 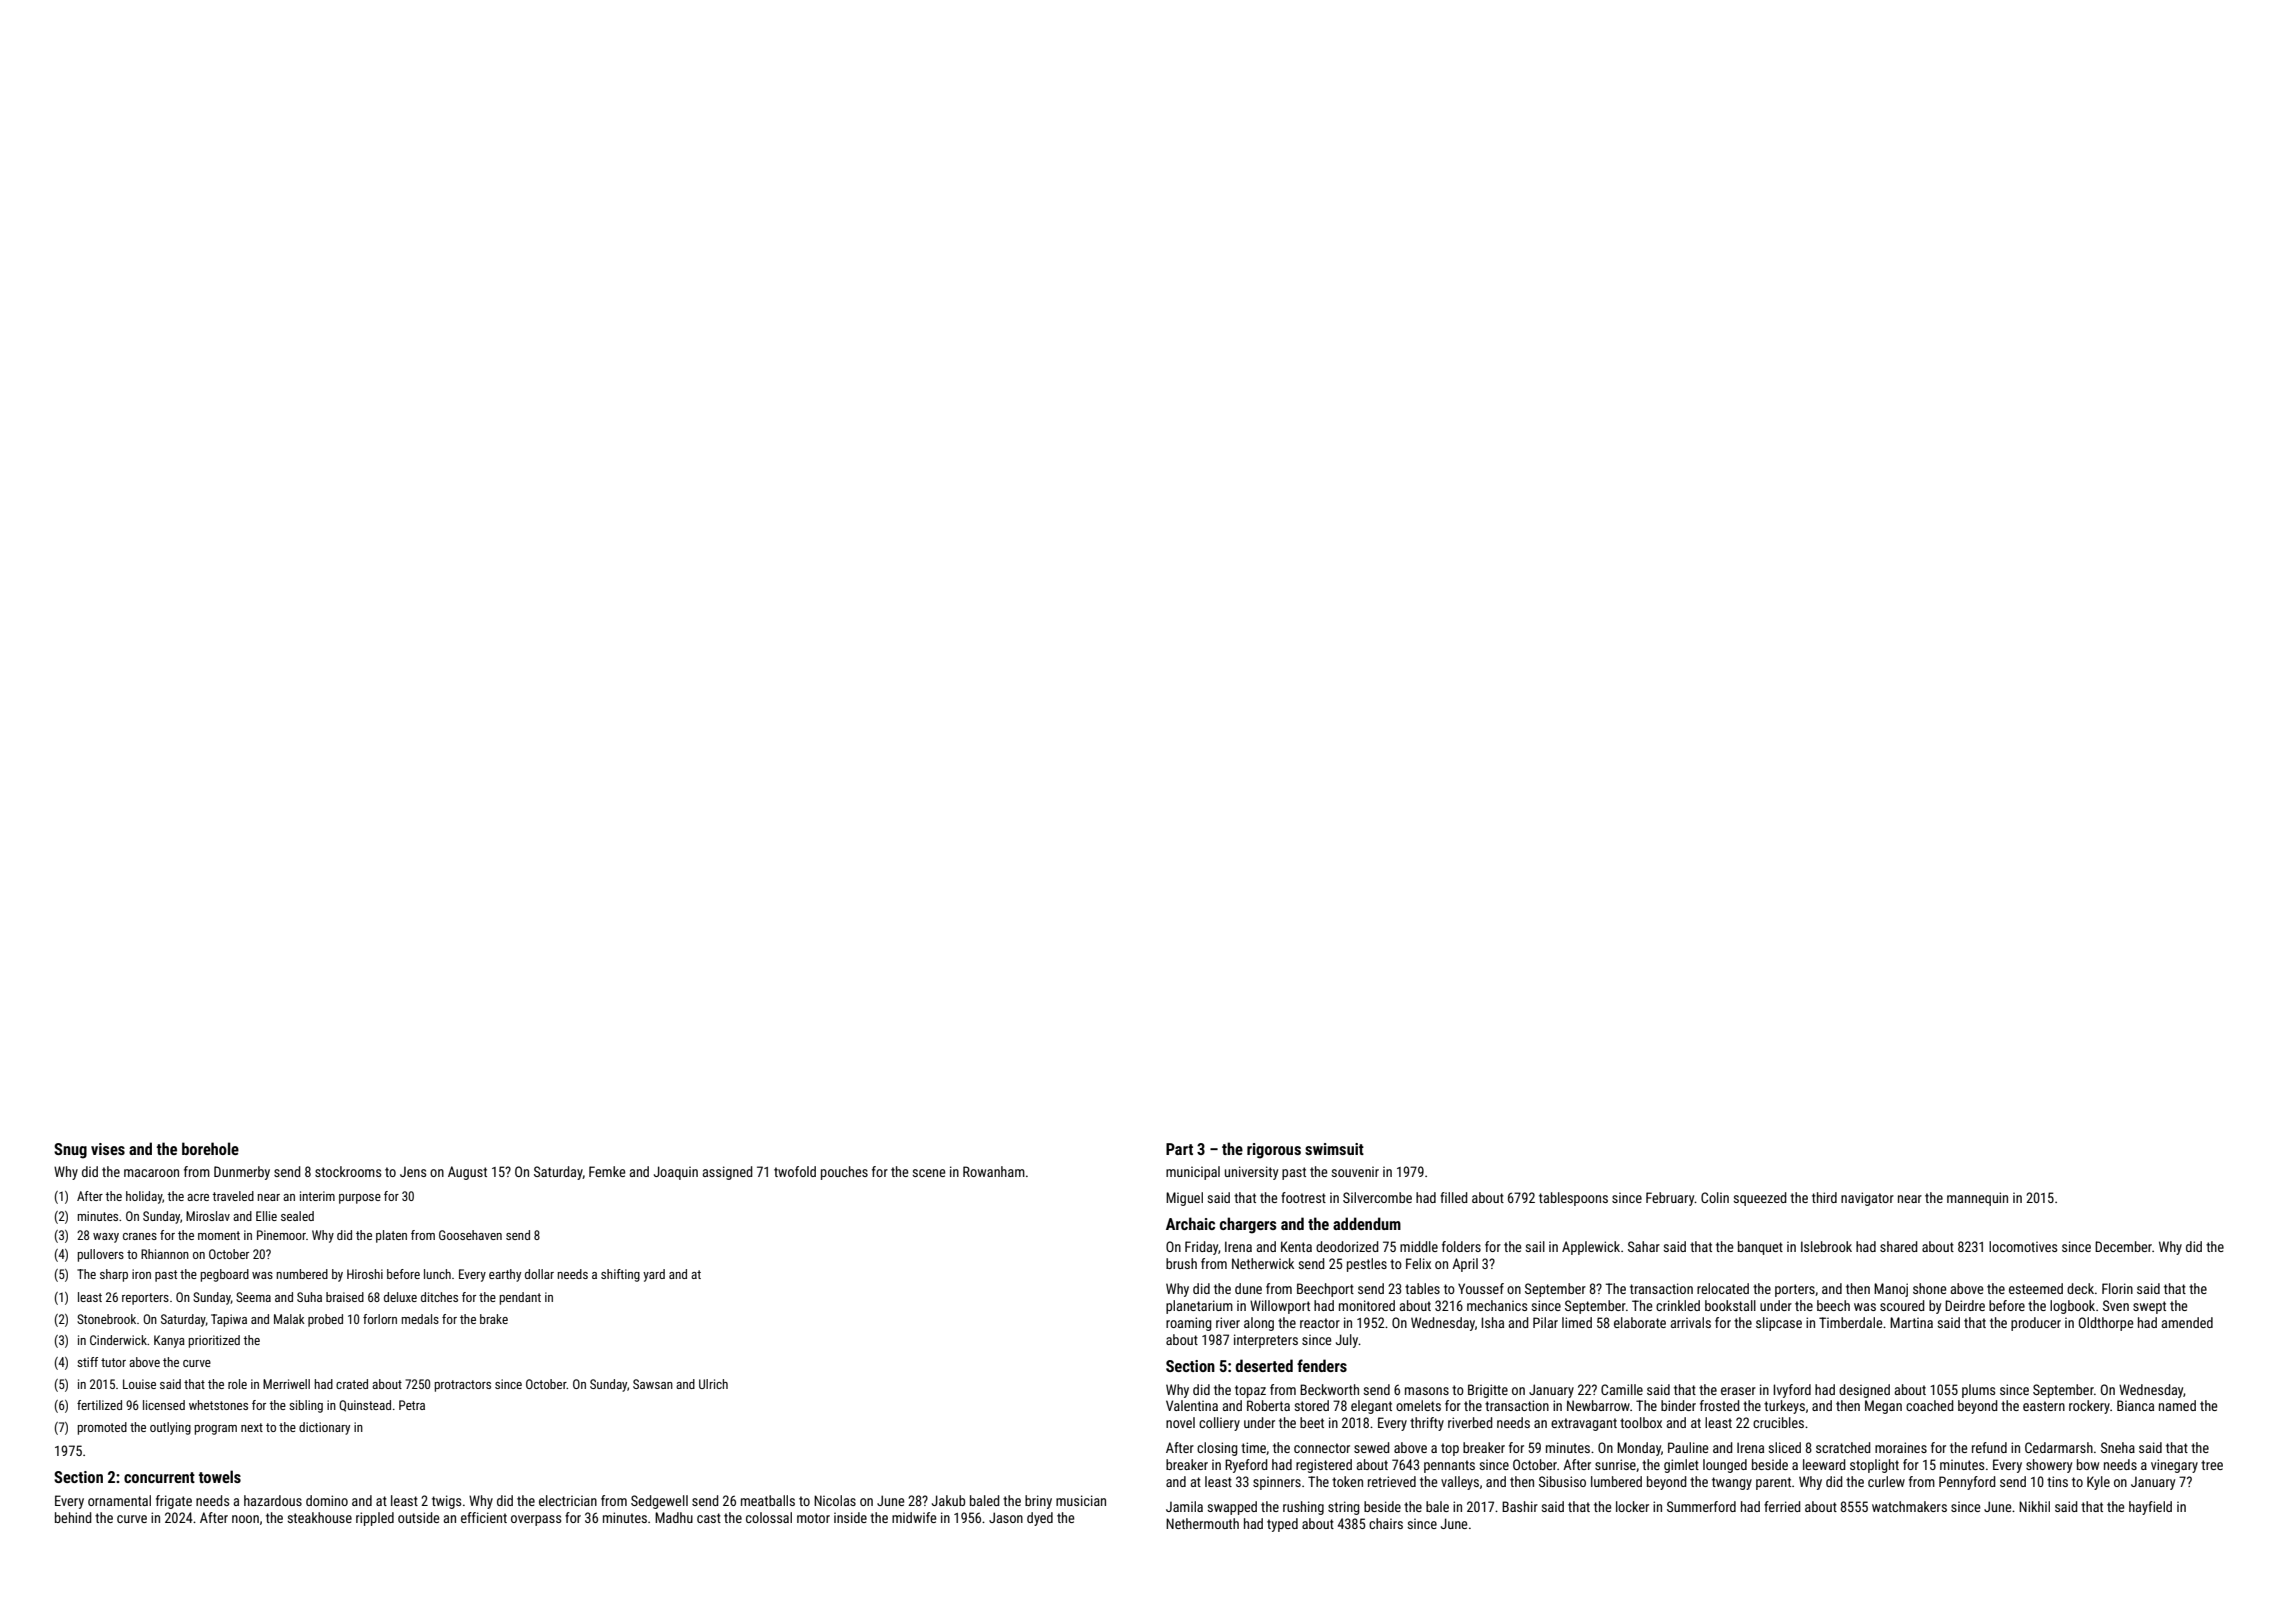 What do you see at coordinates (210, 1148) in the screenshot?
I see `borehole` at bounding box center [210, 1148].
